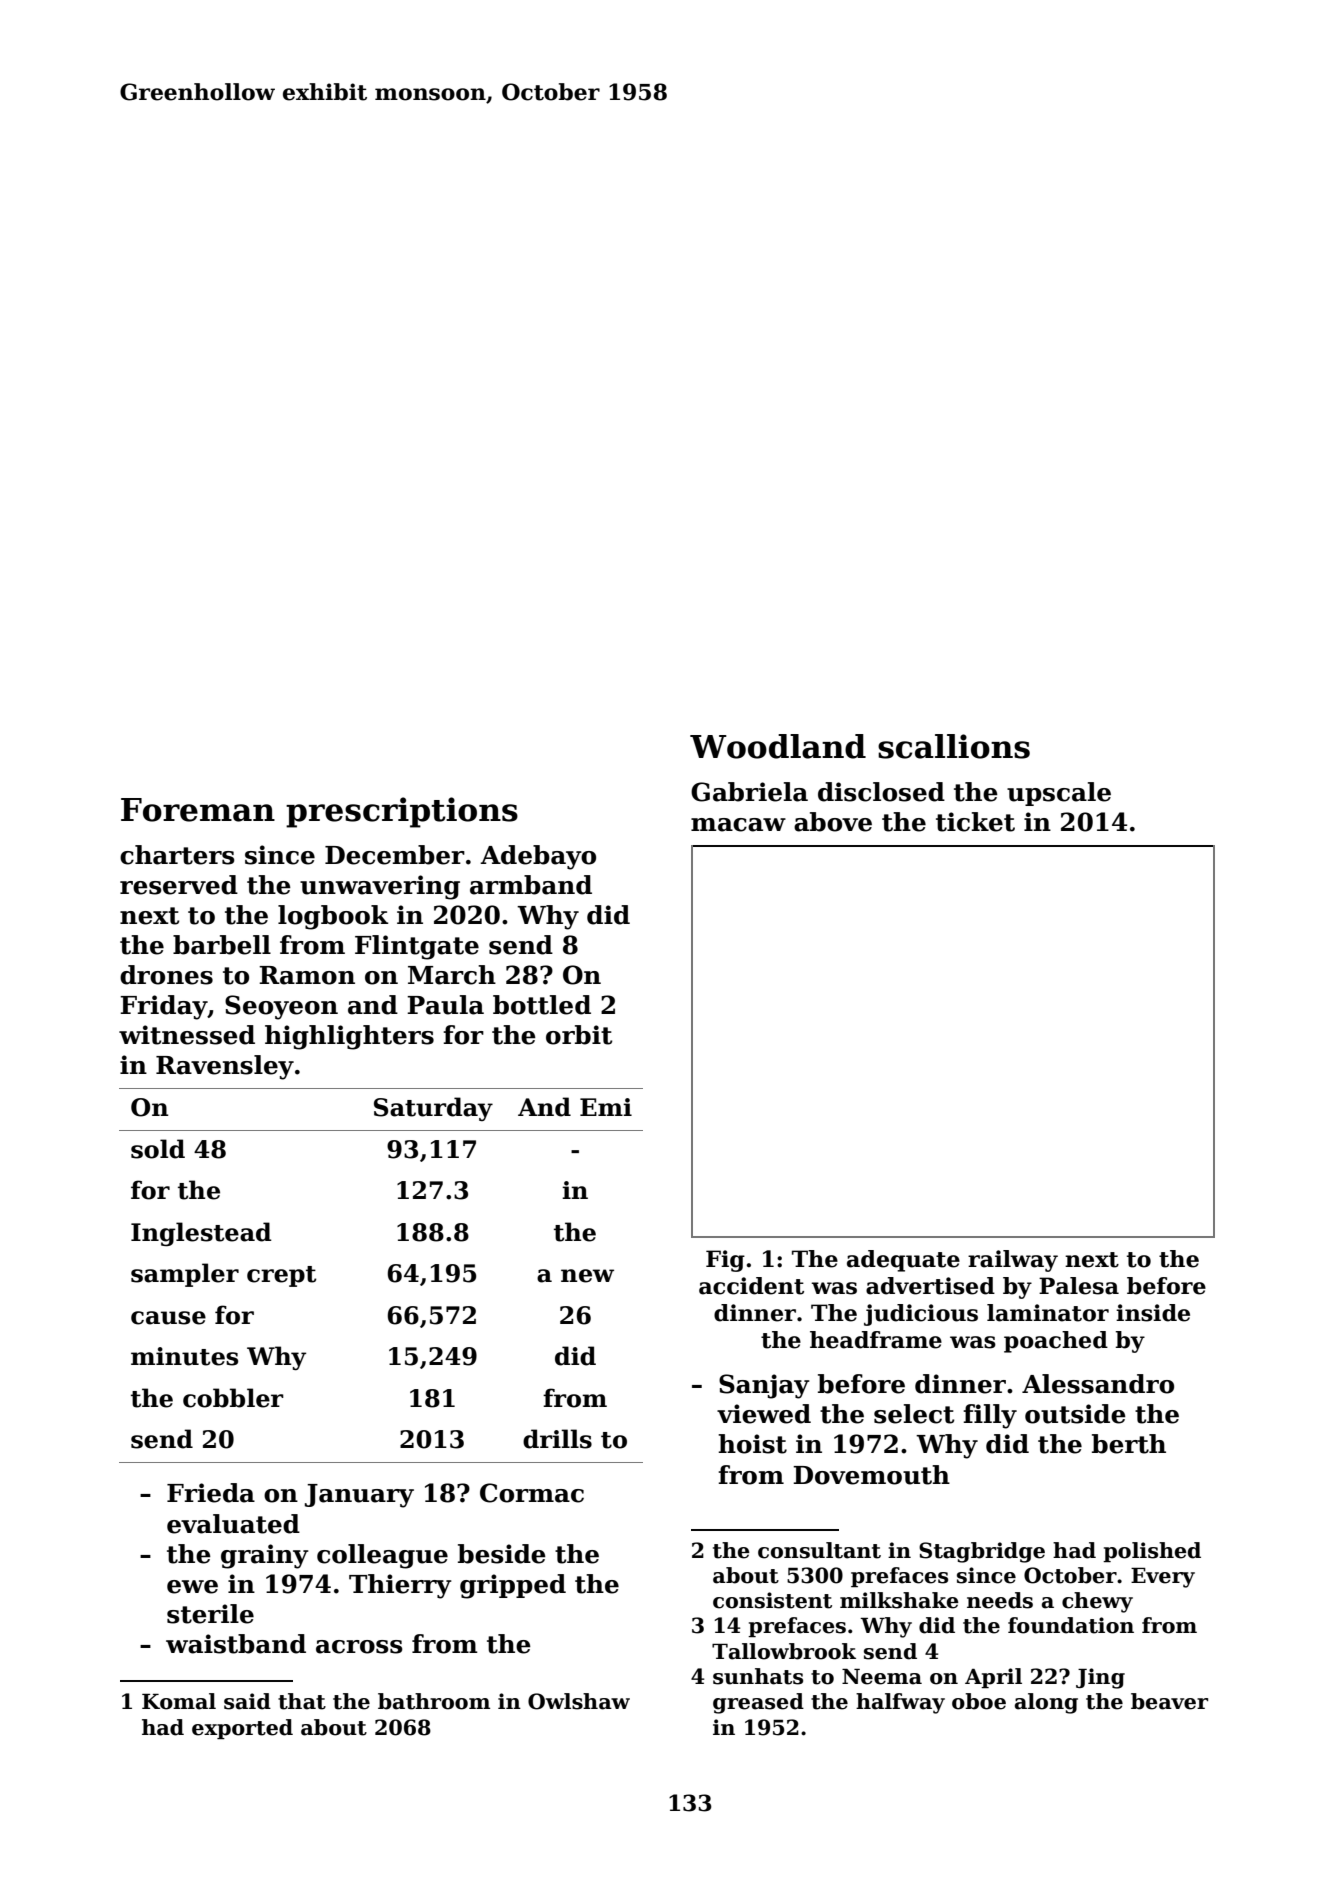  Describe the element at coordinates (1152, 1552) in the page. I see `polished` at that location.
